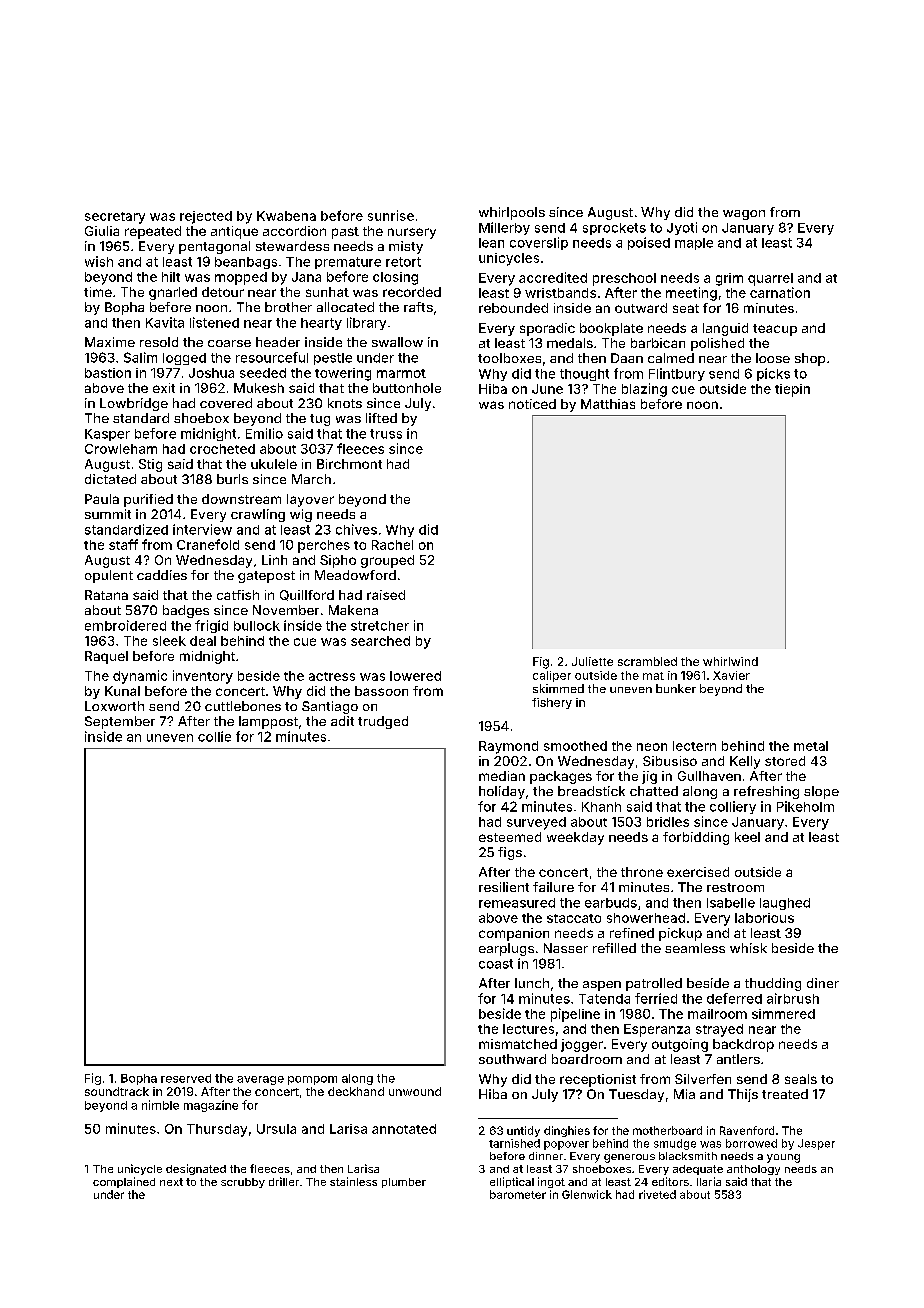 The height and width of the image is (1308, 924). What do you see at coordinates (592, 661) in the image?
I see `Juliette` at bounding box center [592, 661].
